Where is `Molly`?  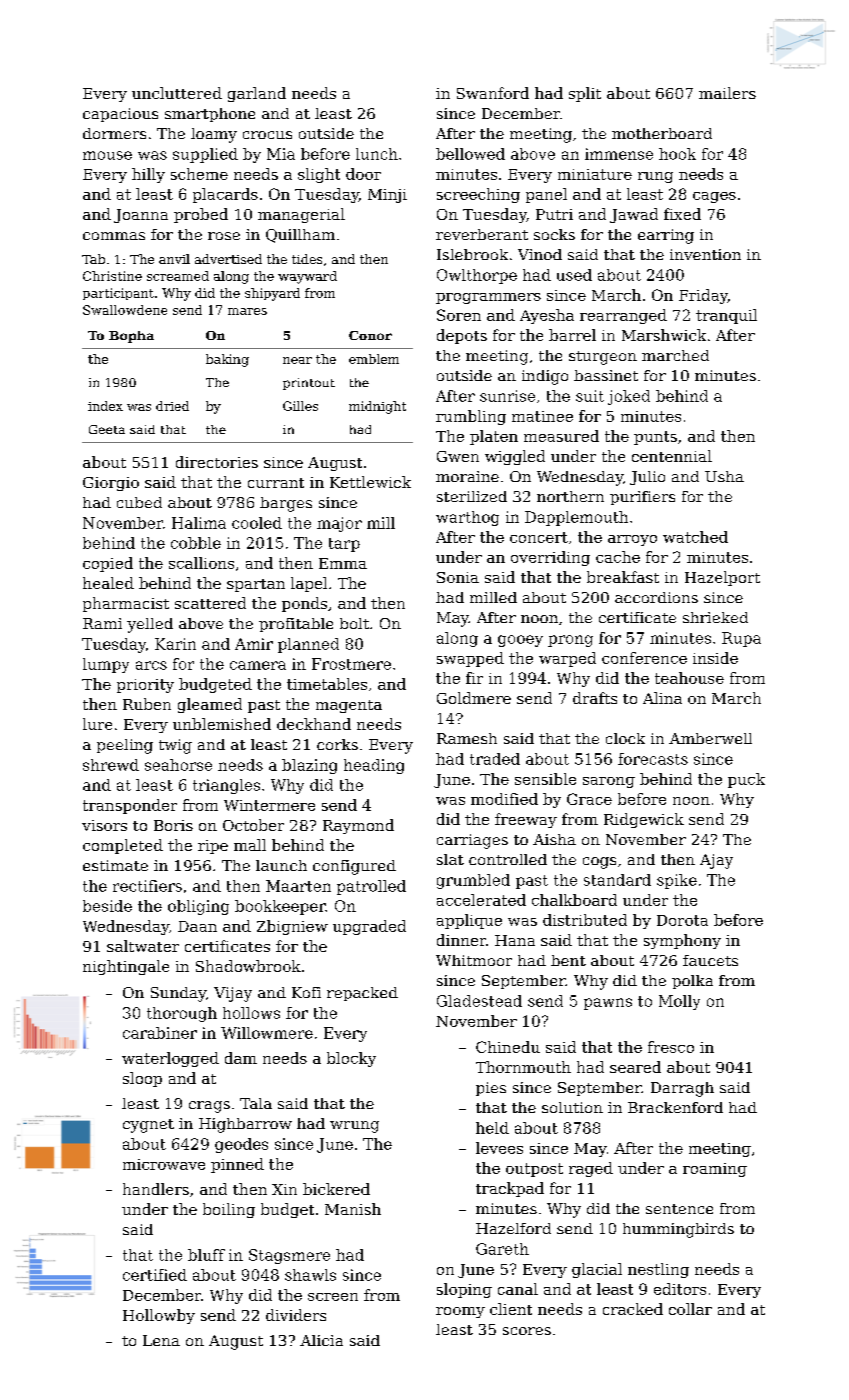 Molly is located at coordinates (679, 1002).
